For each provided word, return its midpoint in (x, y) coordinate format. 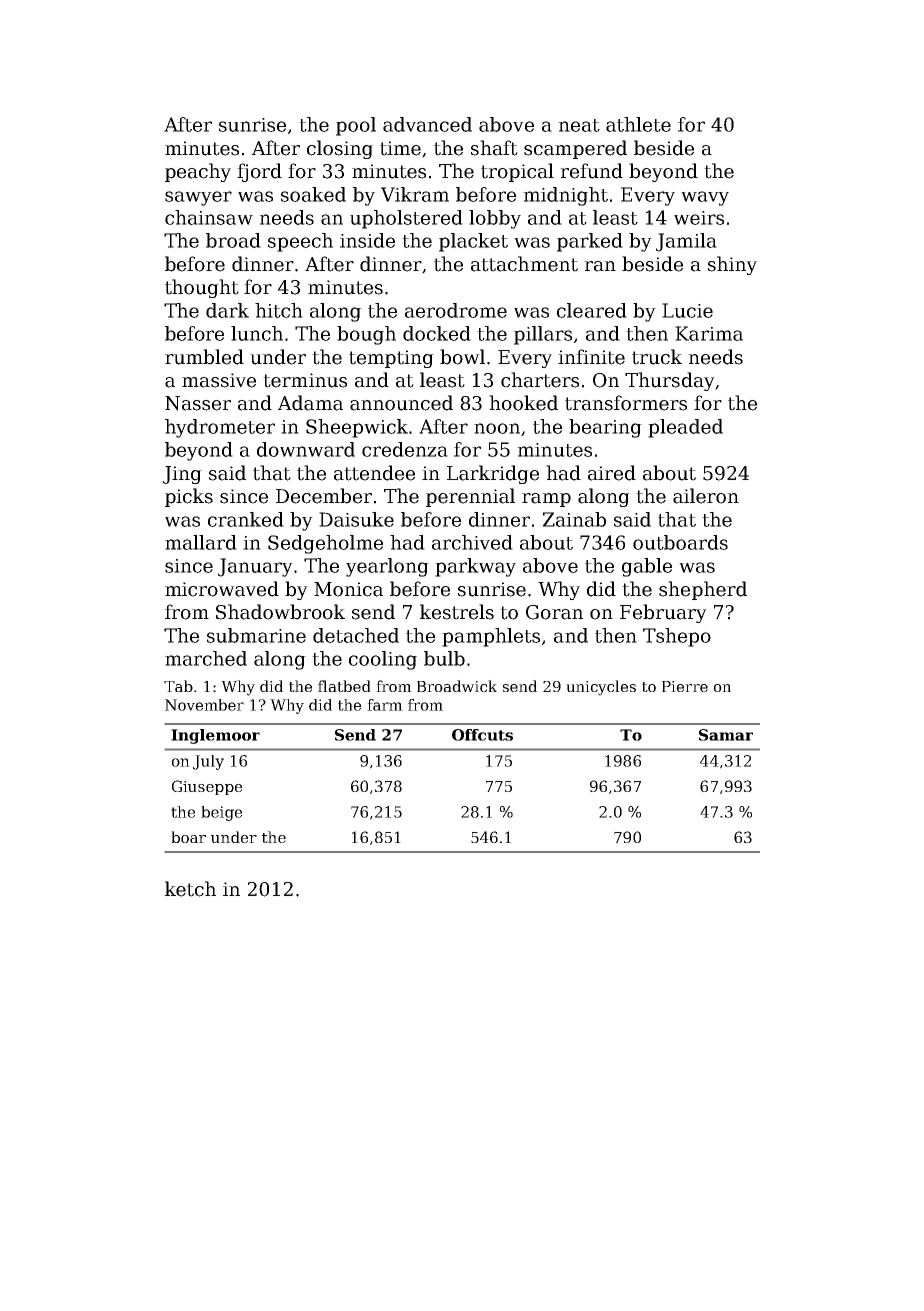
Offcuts (482, 735)
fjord (259, 172)
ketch (190, 889)
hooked (523, 403)
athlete (638, 124)
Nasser (198, 403)
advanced (427, 124)
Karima (709, 333)
